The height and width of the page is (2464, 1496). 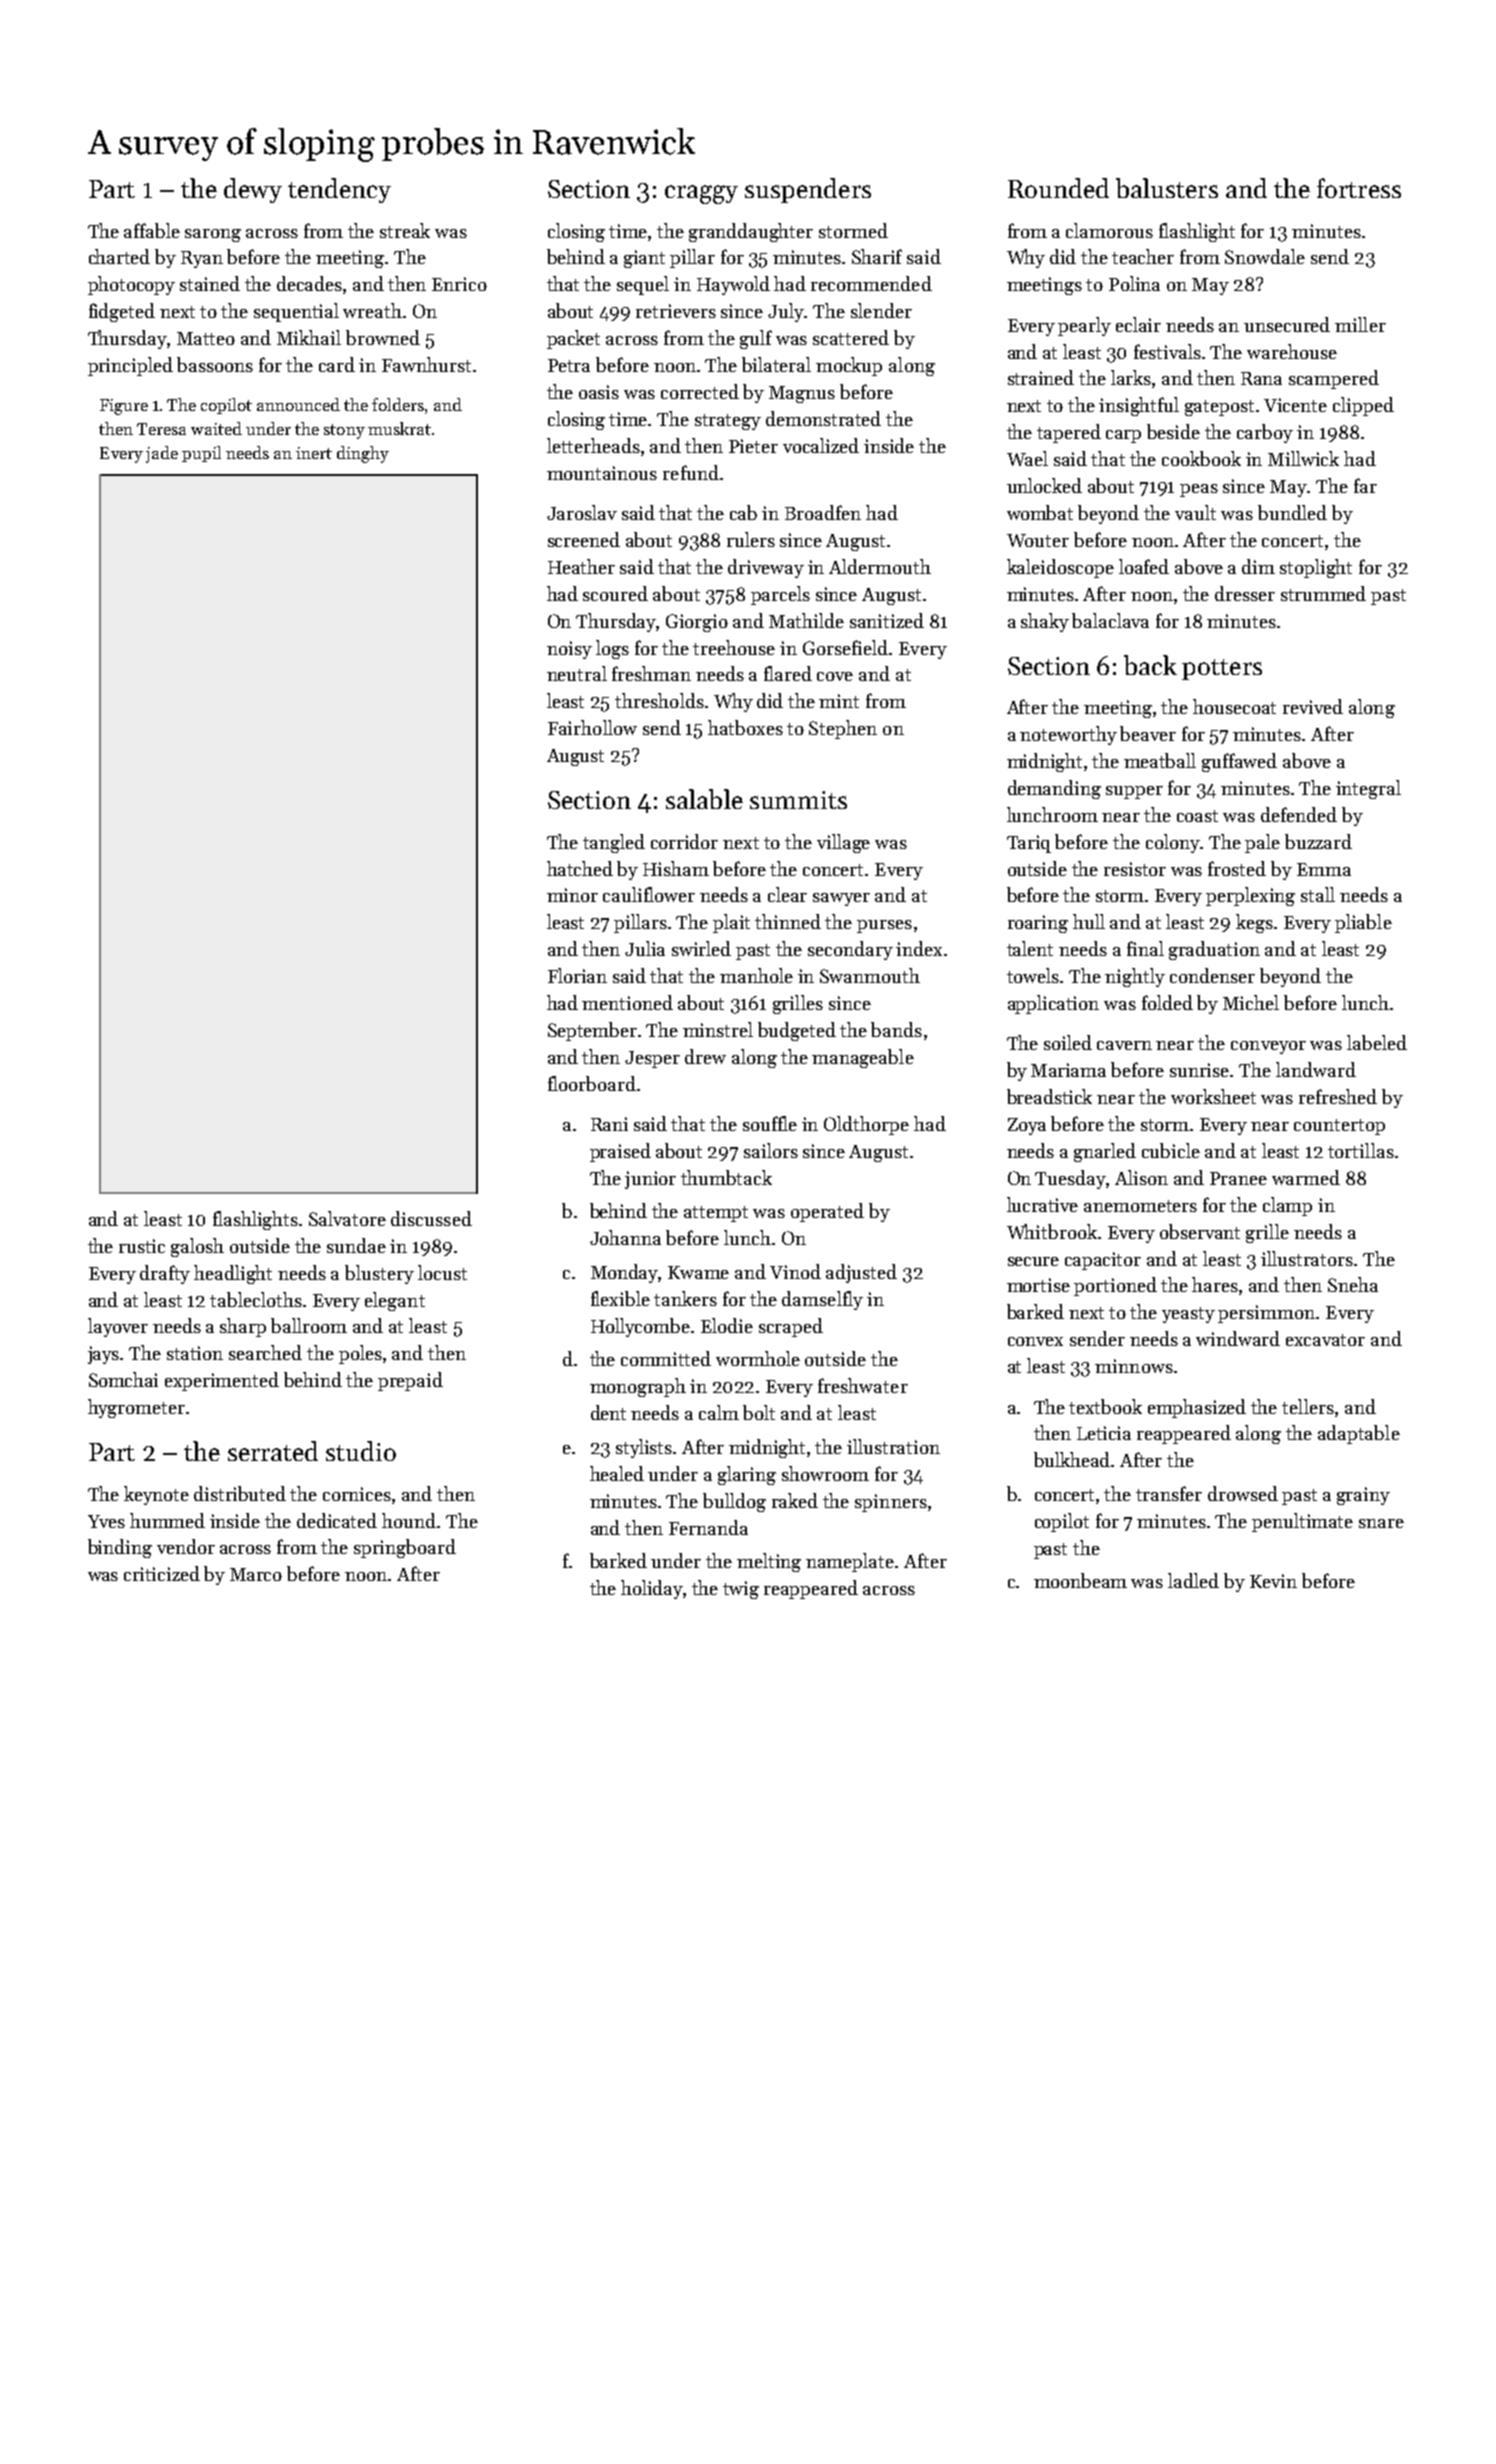 I want to click on pliable, so click(x=1363, y=923).
